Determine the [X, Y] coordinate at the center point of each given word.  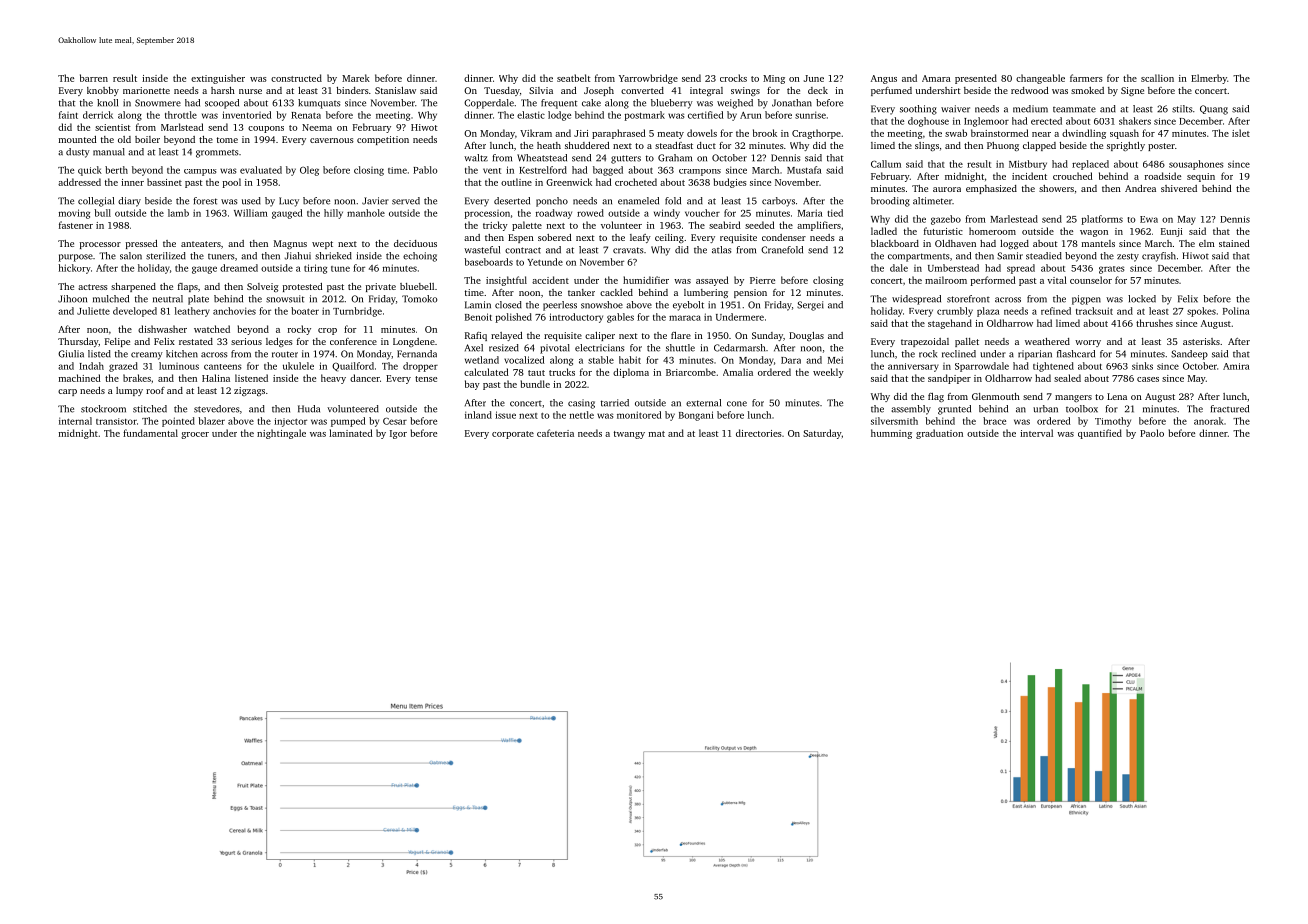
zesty [1128, 257]
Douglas [806, 336]
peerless [560, 306]
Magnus [290, 244]
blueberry [672, 104]
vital [1057, 280]
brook [765, 133]
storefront [968, 299]
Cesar [395, 421]
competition [383, 140]
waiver [955, 109]
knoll [107, 103]
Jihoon [72, 299]
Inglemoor [986, 122]
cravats [628, 250]
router [285, 354]
